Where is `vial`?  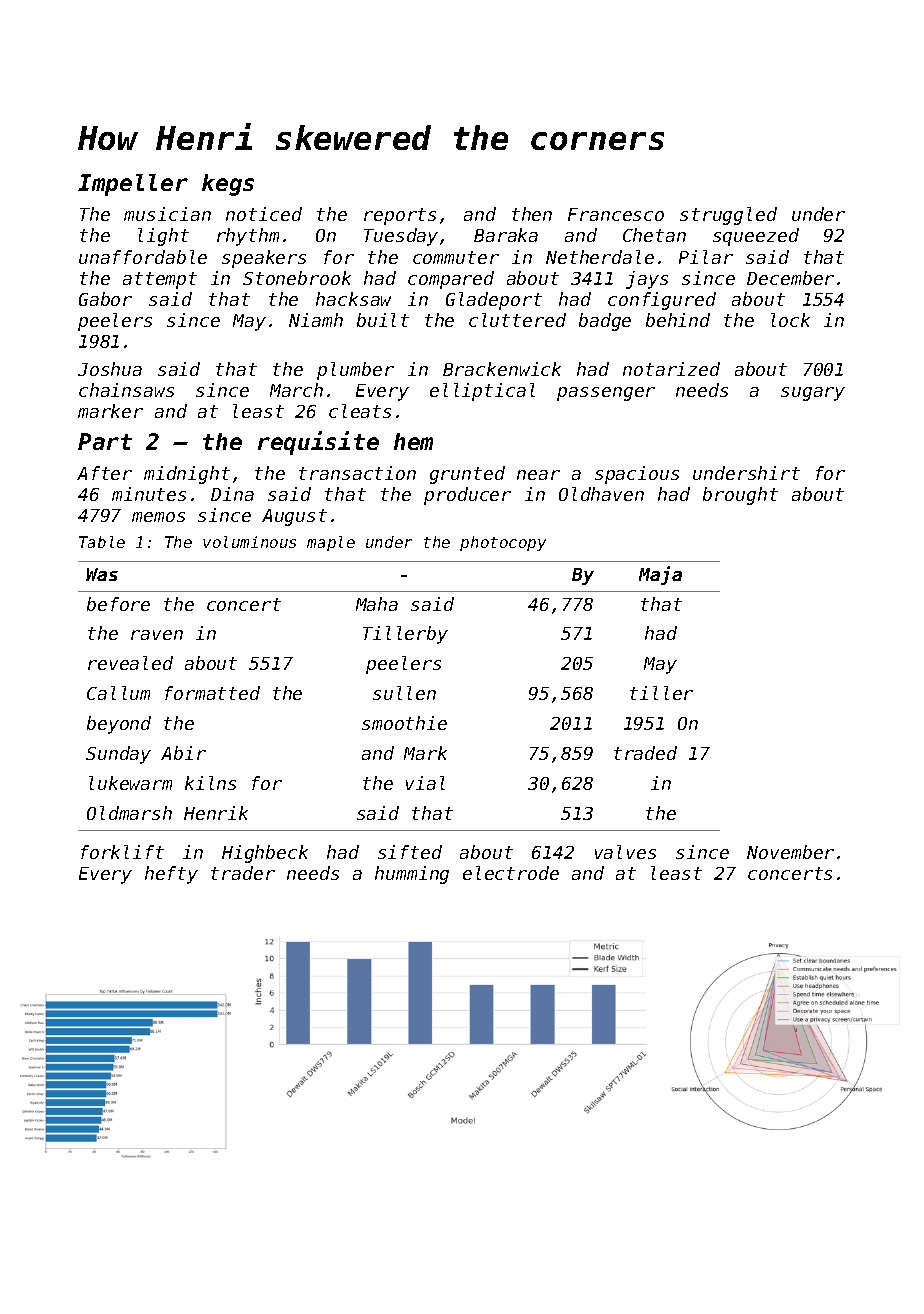 vial is located at coordinates (425, 783).
